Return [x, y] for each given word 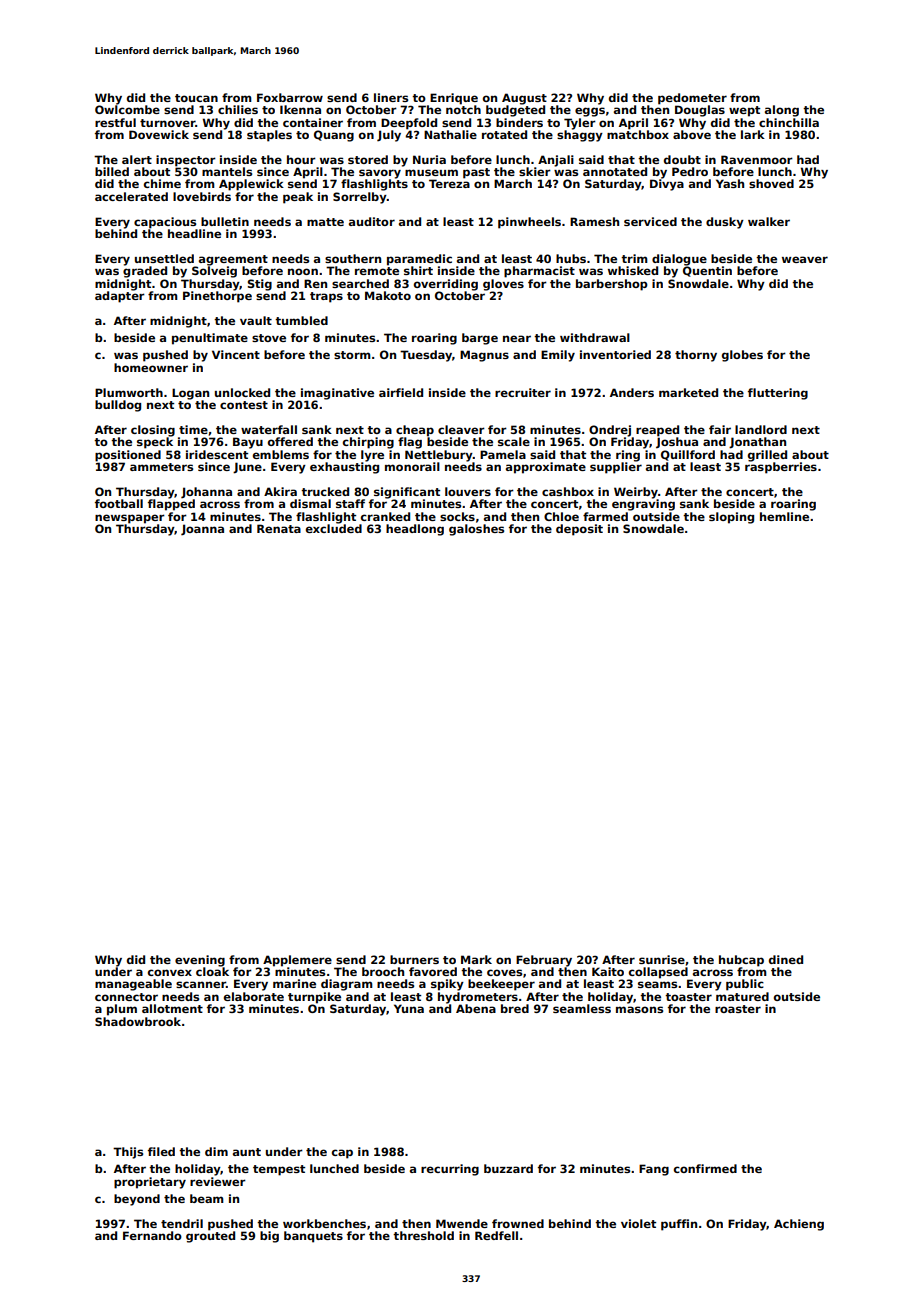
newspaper [130, 519]
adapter [120, 297]
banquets [313, 1237]
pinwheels [529, 223]
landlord [761, 429]
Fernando [152, 1235]
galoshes [476, 530]
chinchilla [789, 122]
